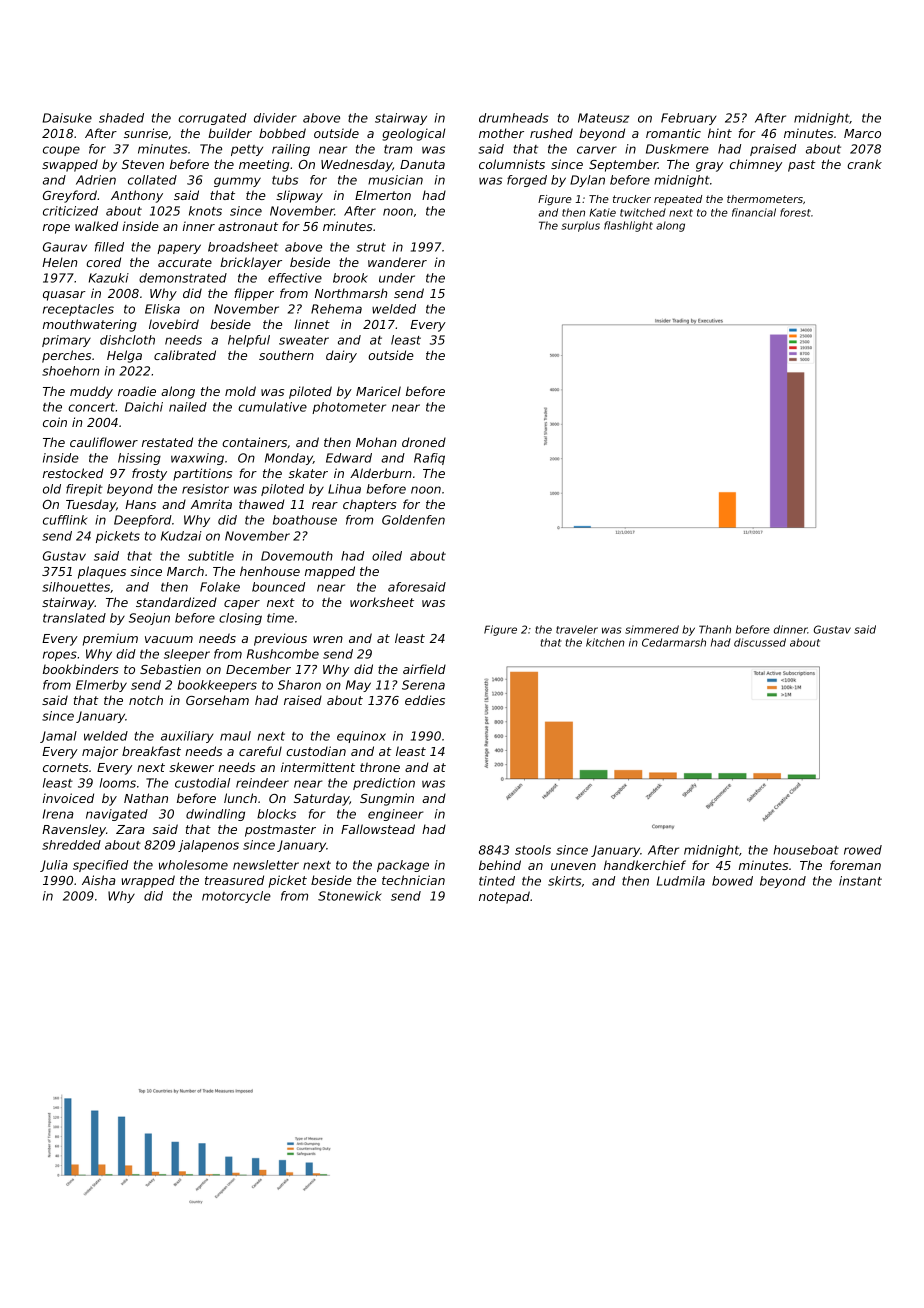 Image resolution: width=924 pixels, height=1308 pixels. I want to click on flashlight, so click(628, 226).
